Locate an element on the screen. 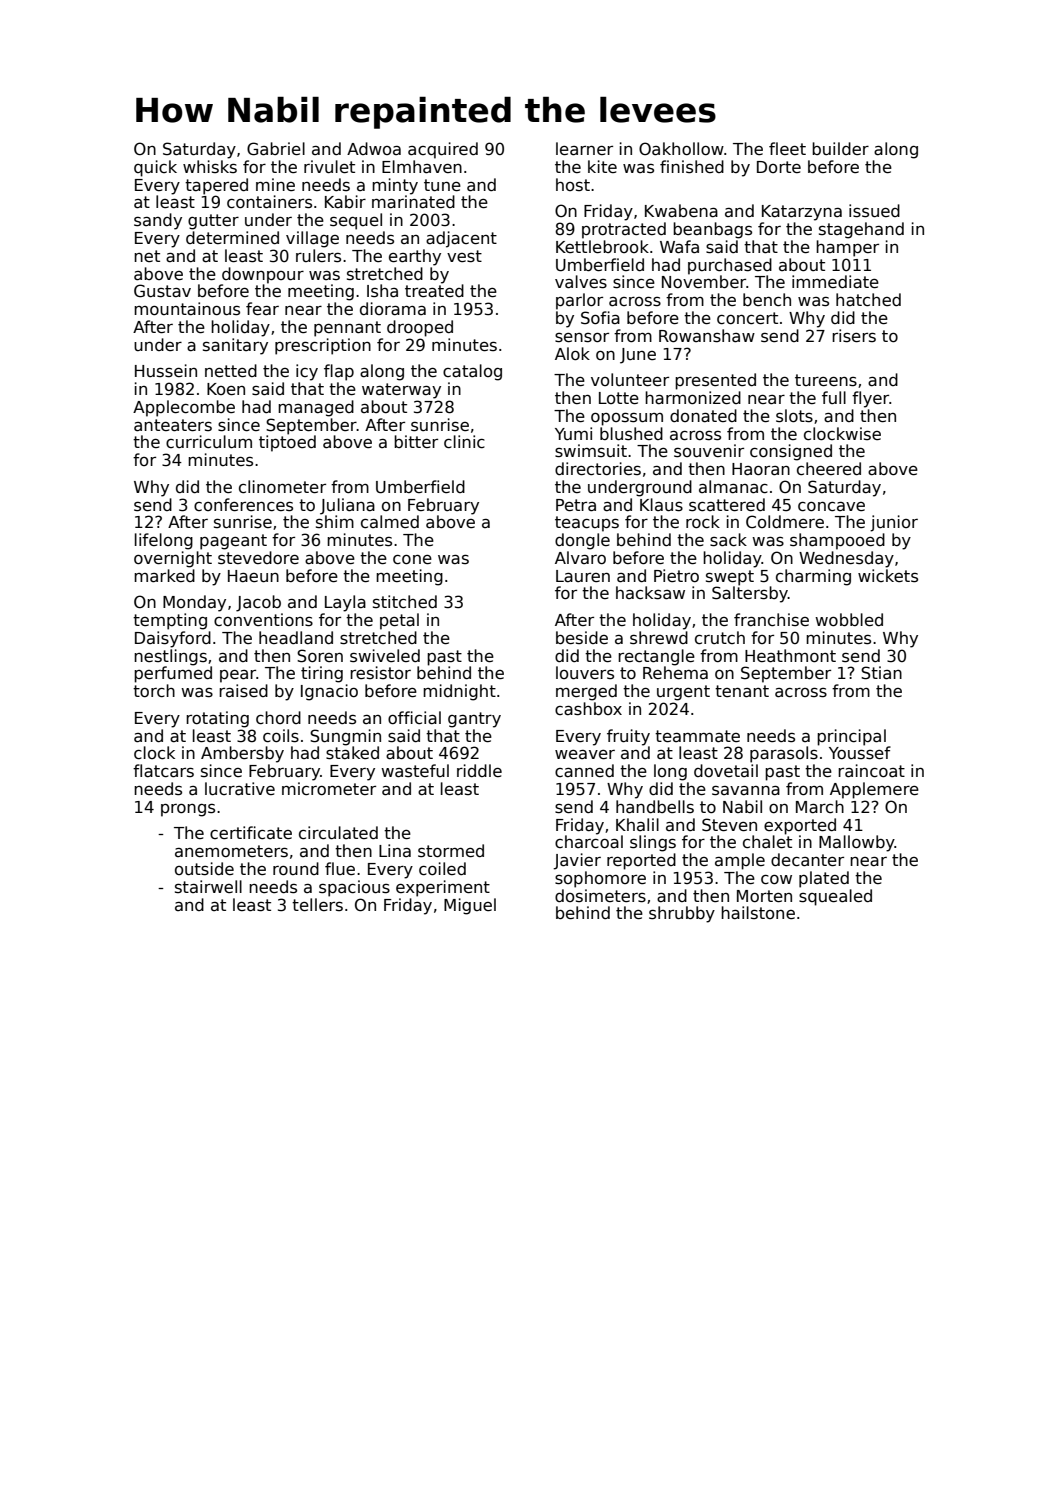 The height and width of the screenshot is (1505, 1060). stagehand is located at coordinates (861, 230).
